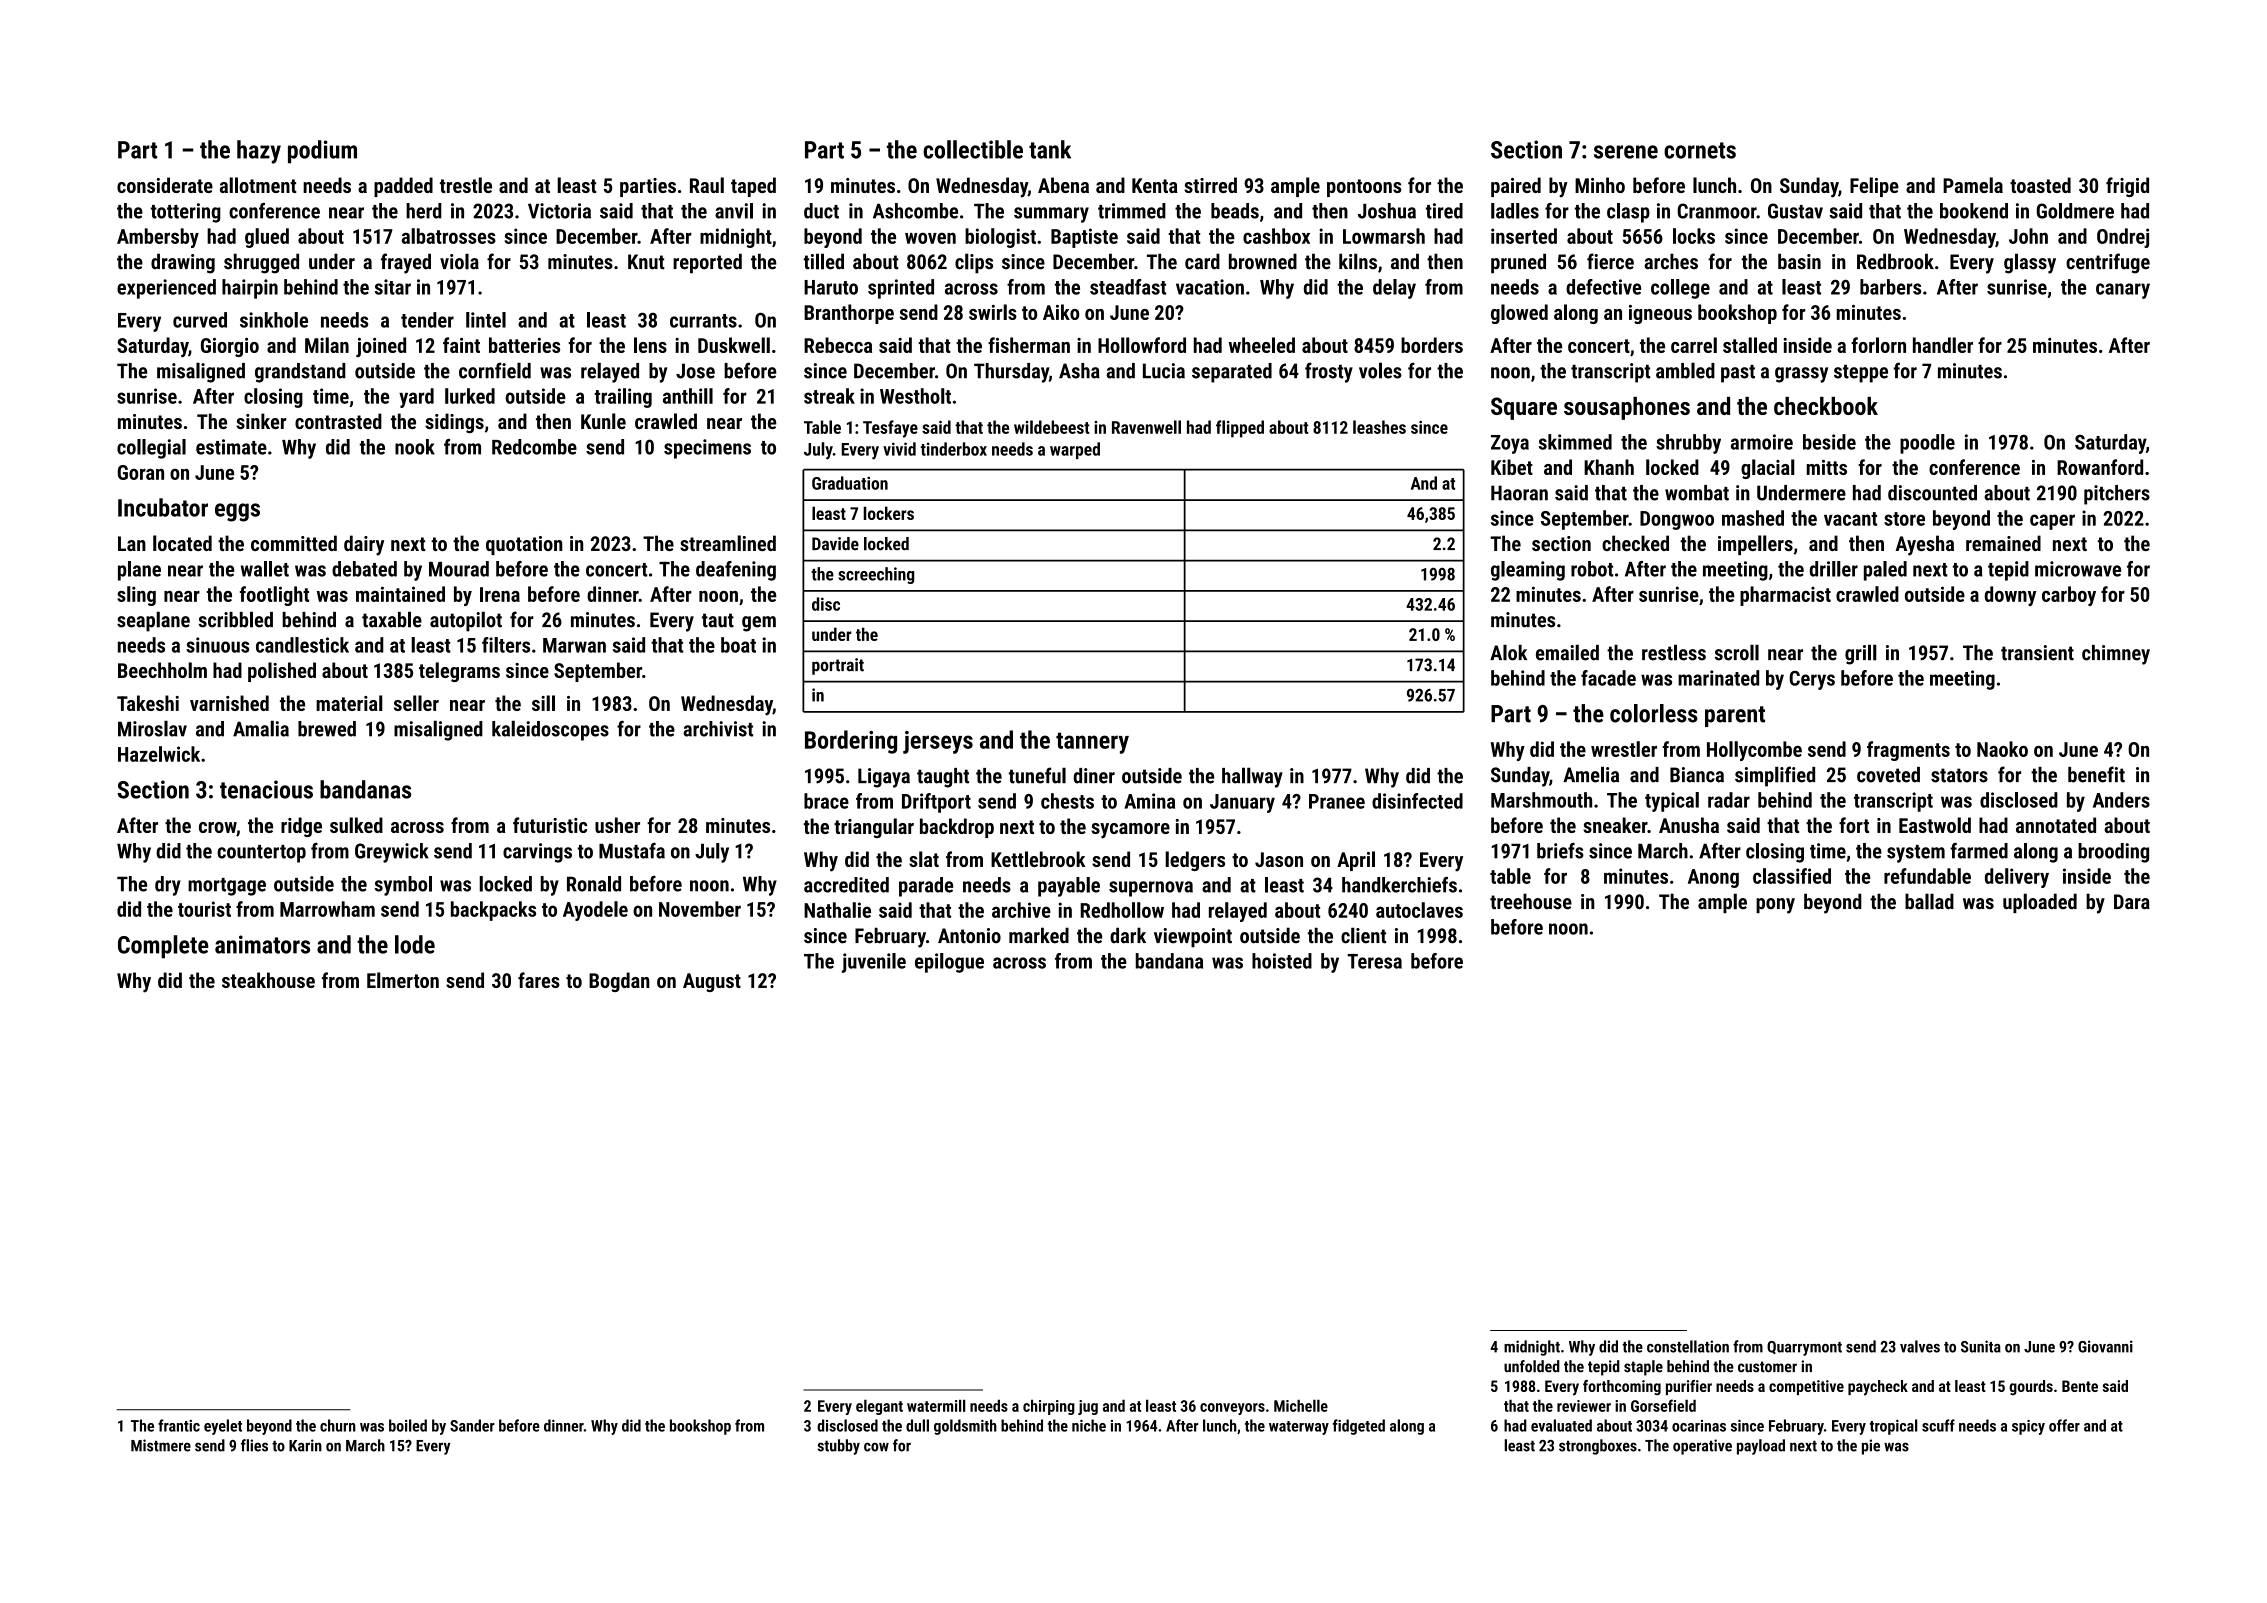  Describe the element at coordinates (161, 1445) in the screenshot. I see `Mistmere` at that location.
